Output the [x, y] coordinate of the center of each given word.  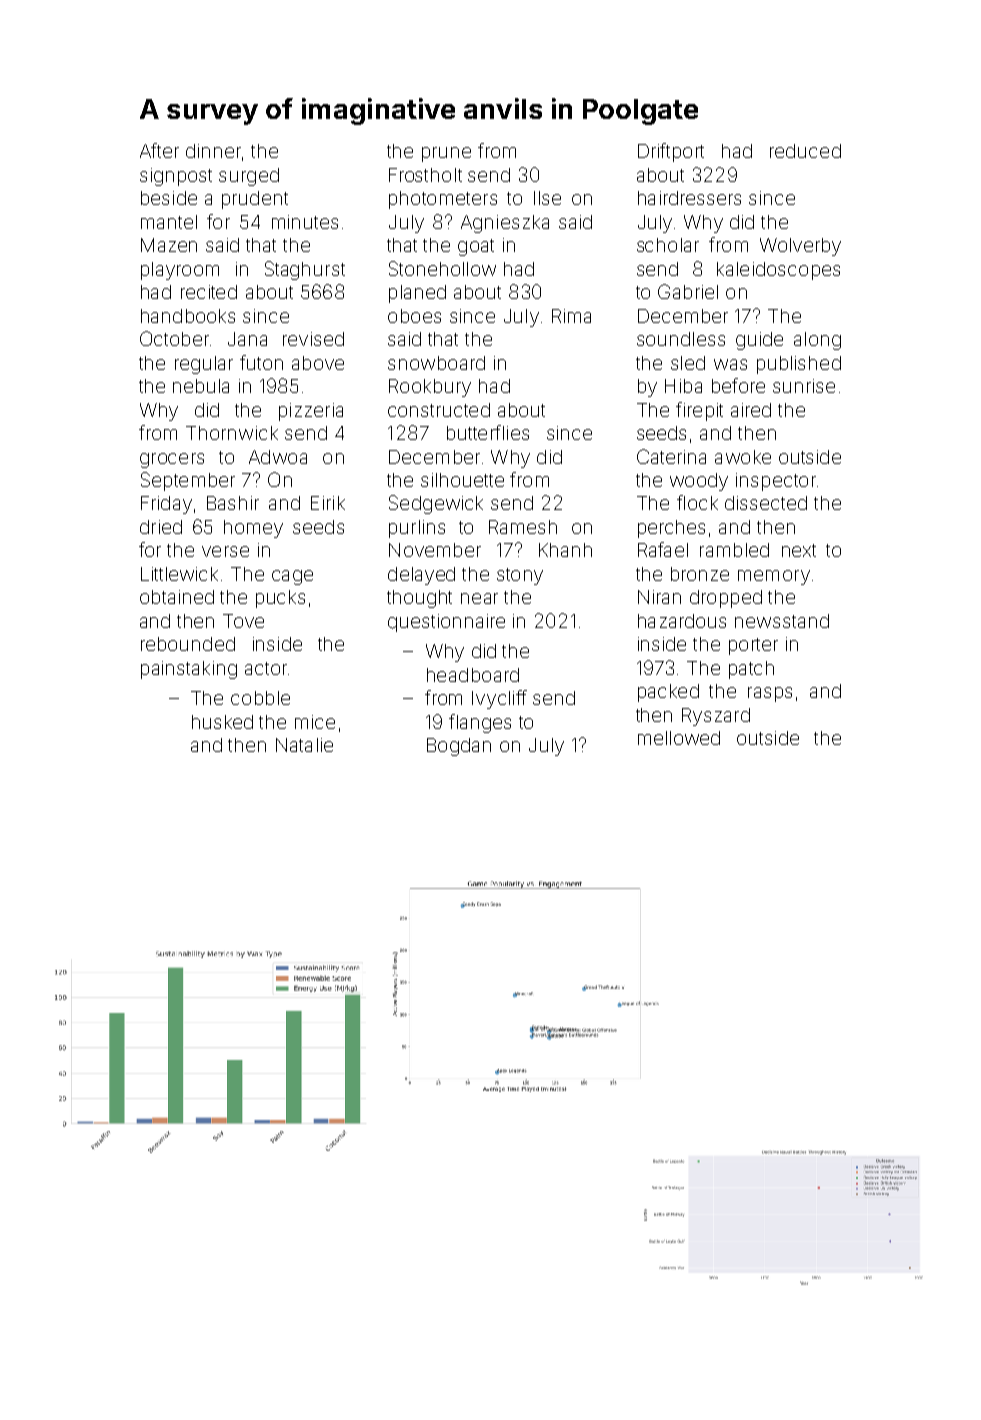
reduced [805, 151]
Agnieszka [505, 224]
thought [419, 599]
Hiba [683, 386]
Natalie [304, 745]
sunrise [804, 386]
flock [697, 502]
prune [446, 154]
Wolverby [800, 247]
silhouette [462, 480]
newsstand [782, 621]
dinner [213, 151]
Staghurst [305, 270]
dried [161, 527]
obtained [177, 597]
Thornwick [232, 433]
